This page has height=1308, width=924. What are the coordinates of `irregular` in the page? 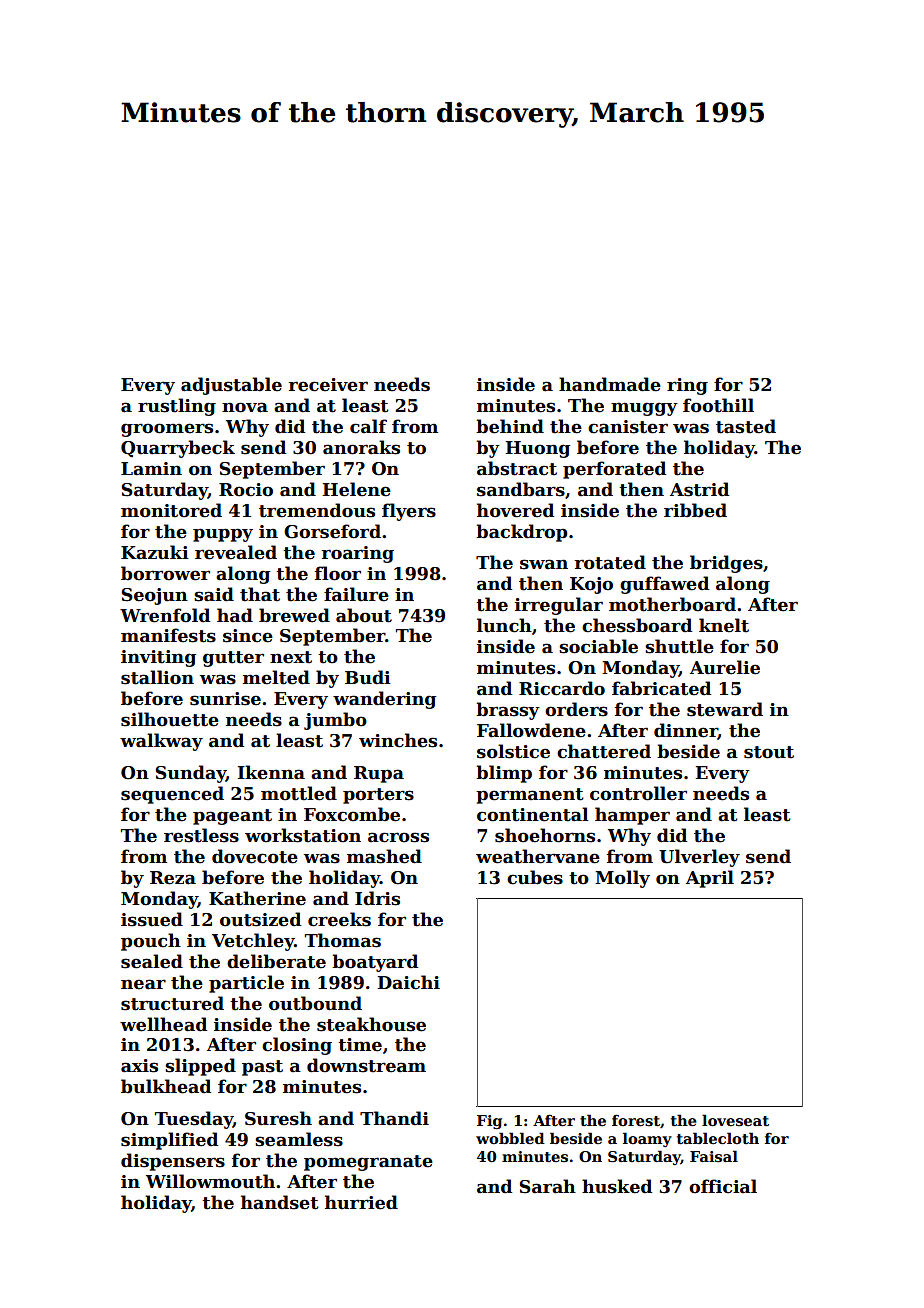 It's located at (559, 606).
